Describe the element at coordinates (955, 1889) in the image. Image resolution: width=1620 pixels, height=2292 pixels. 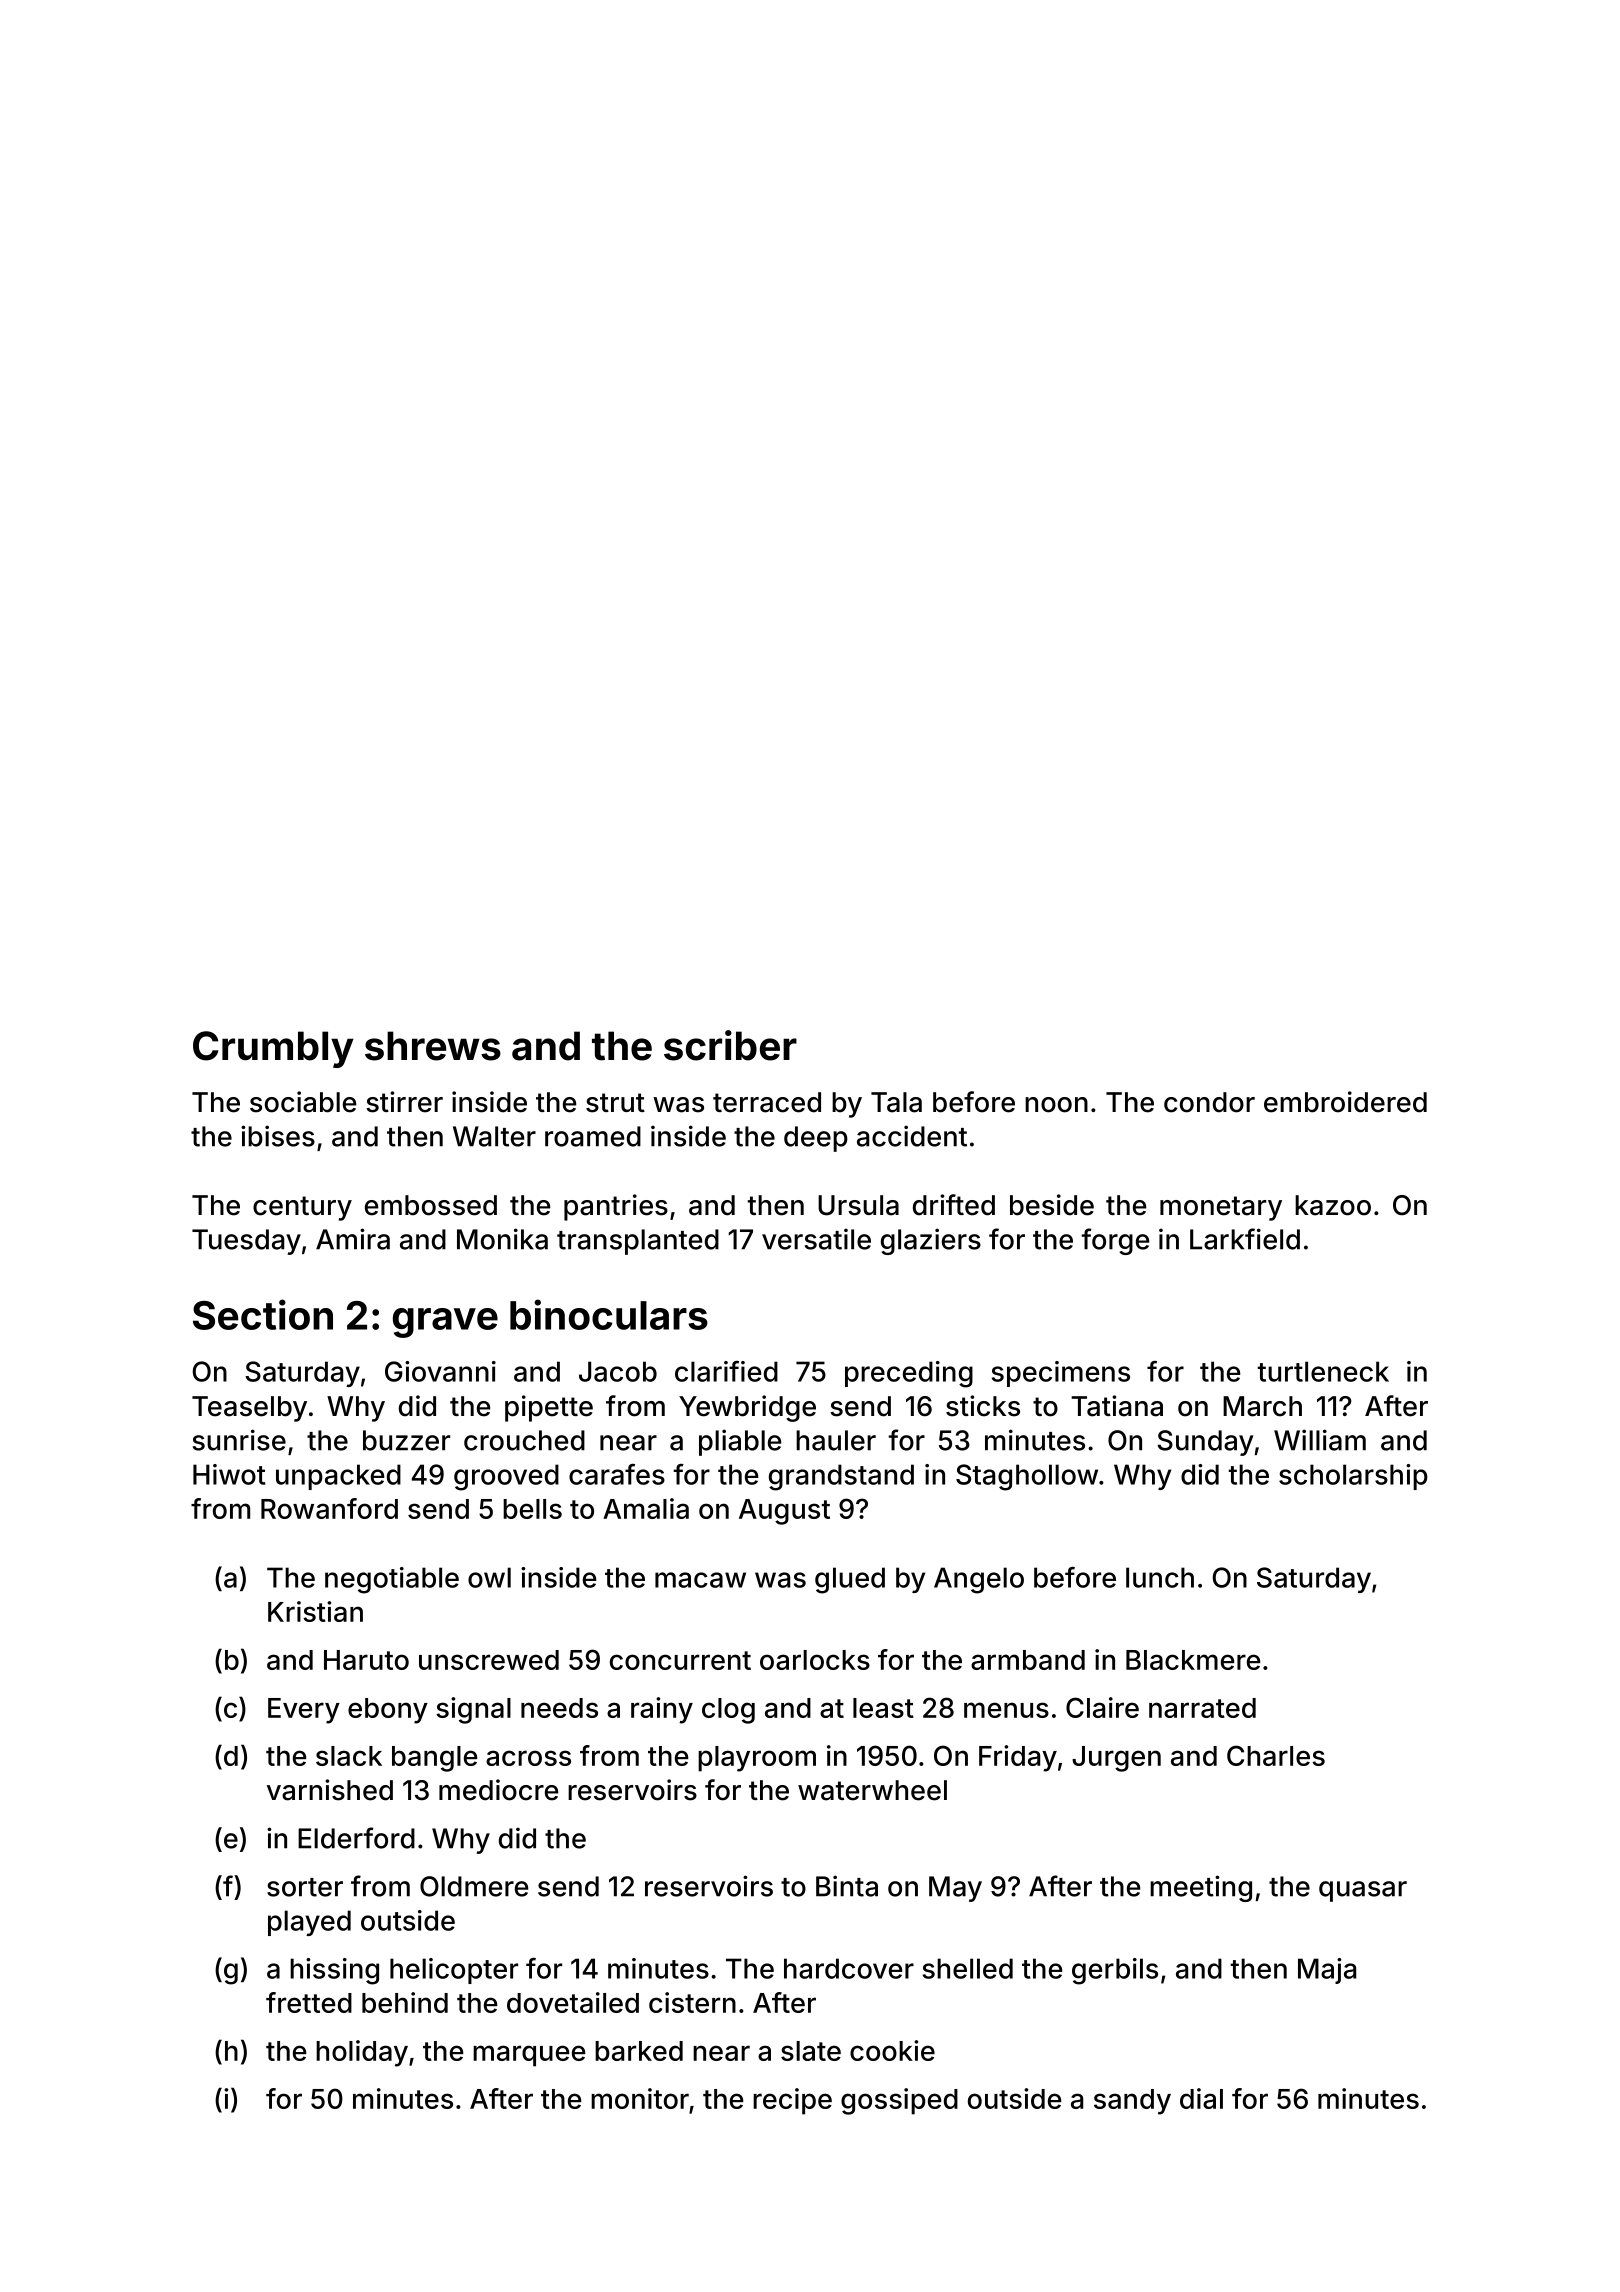
I see `May` at that location.
